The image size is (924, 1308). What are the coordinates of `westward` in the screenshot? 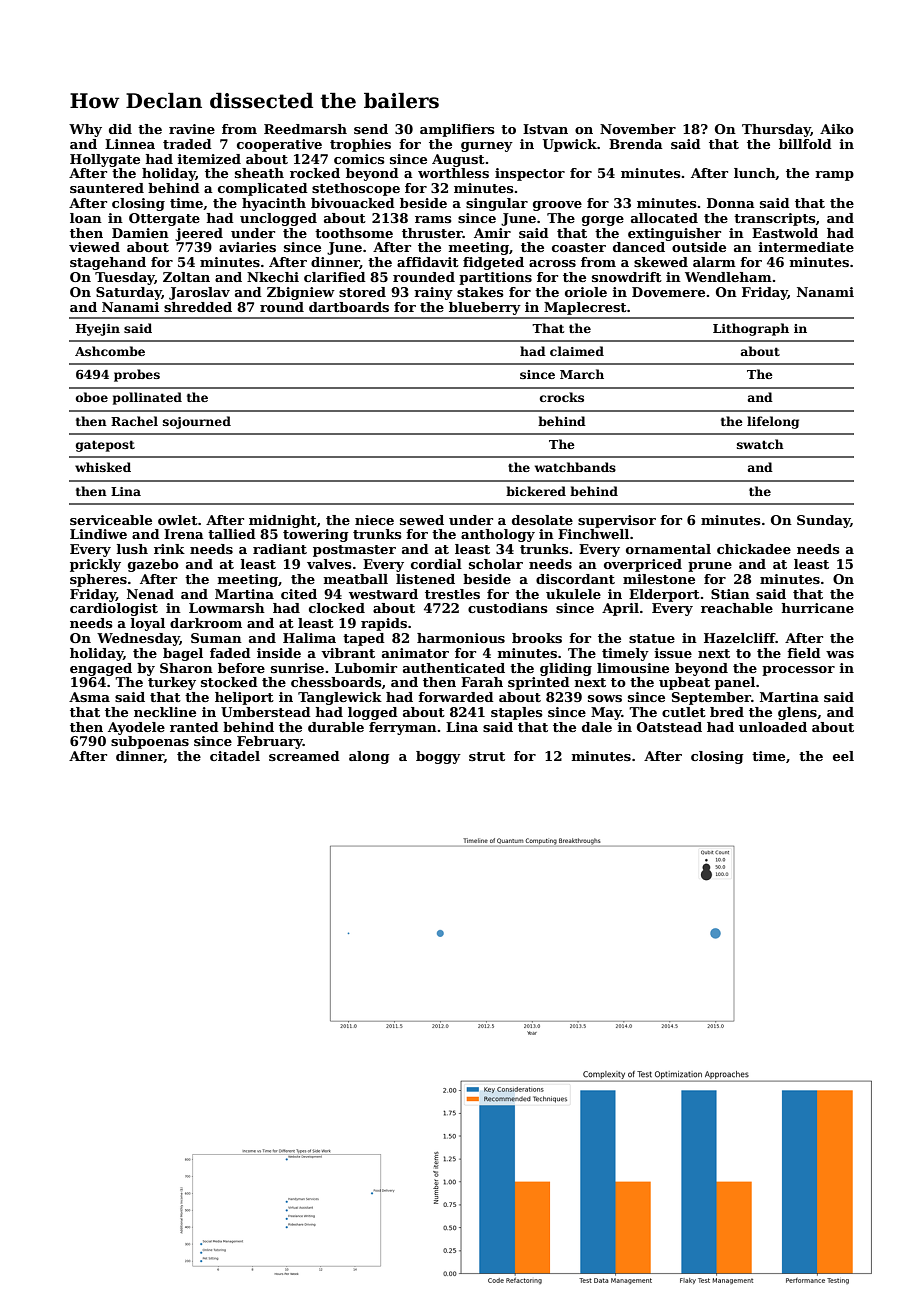 It's located at (383, 594).
